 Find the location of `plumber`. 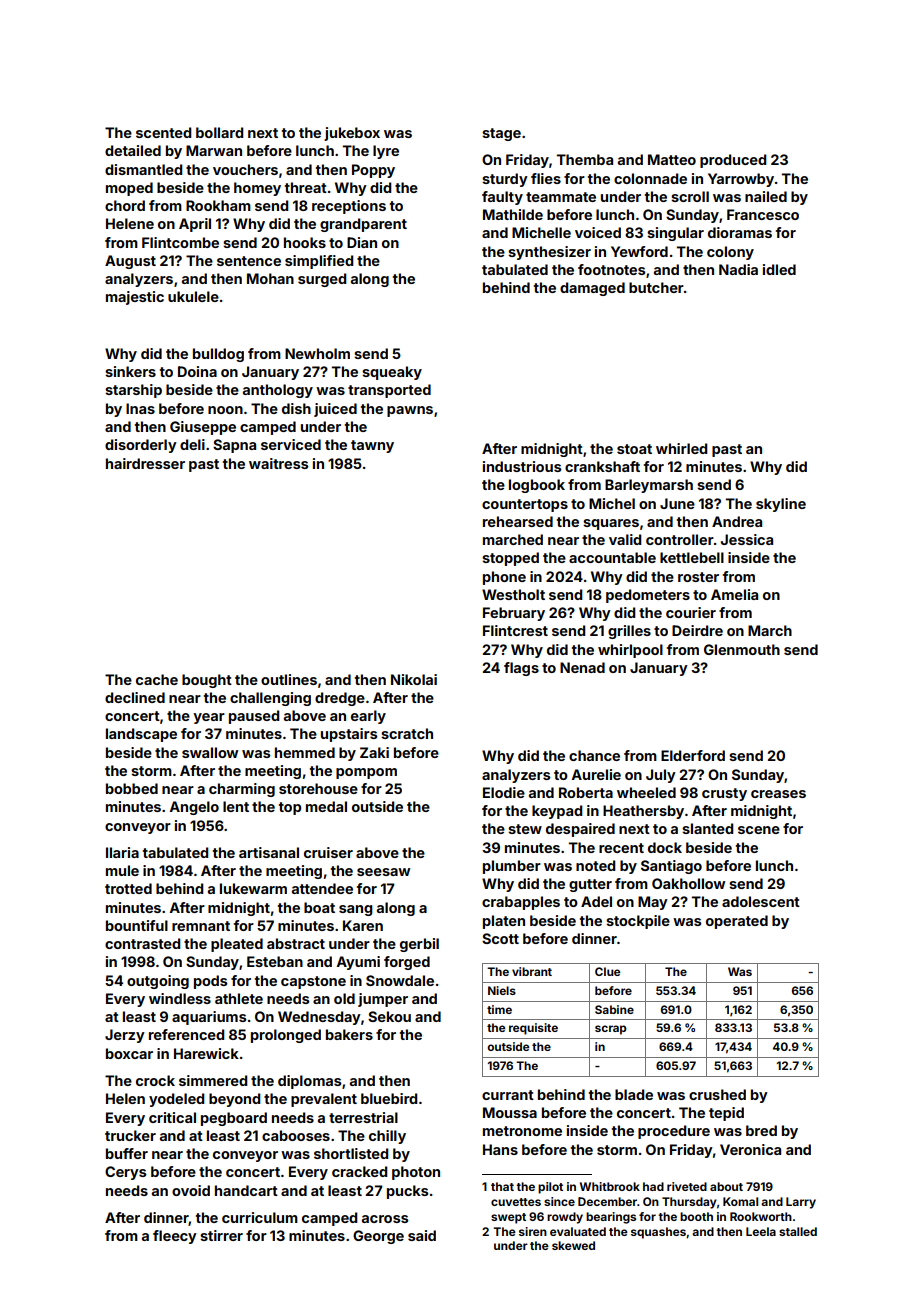

plumber is located at coordinates (512, 867).
